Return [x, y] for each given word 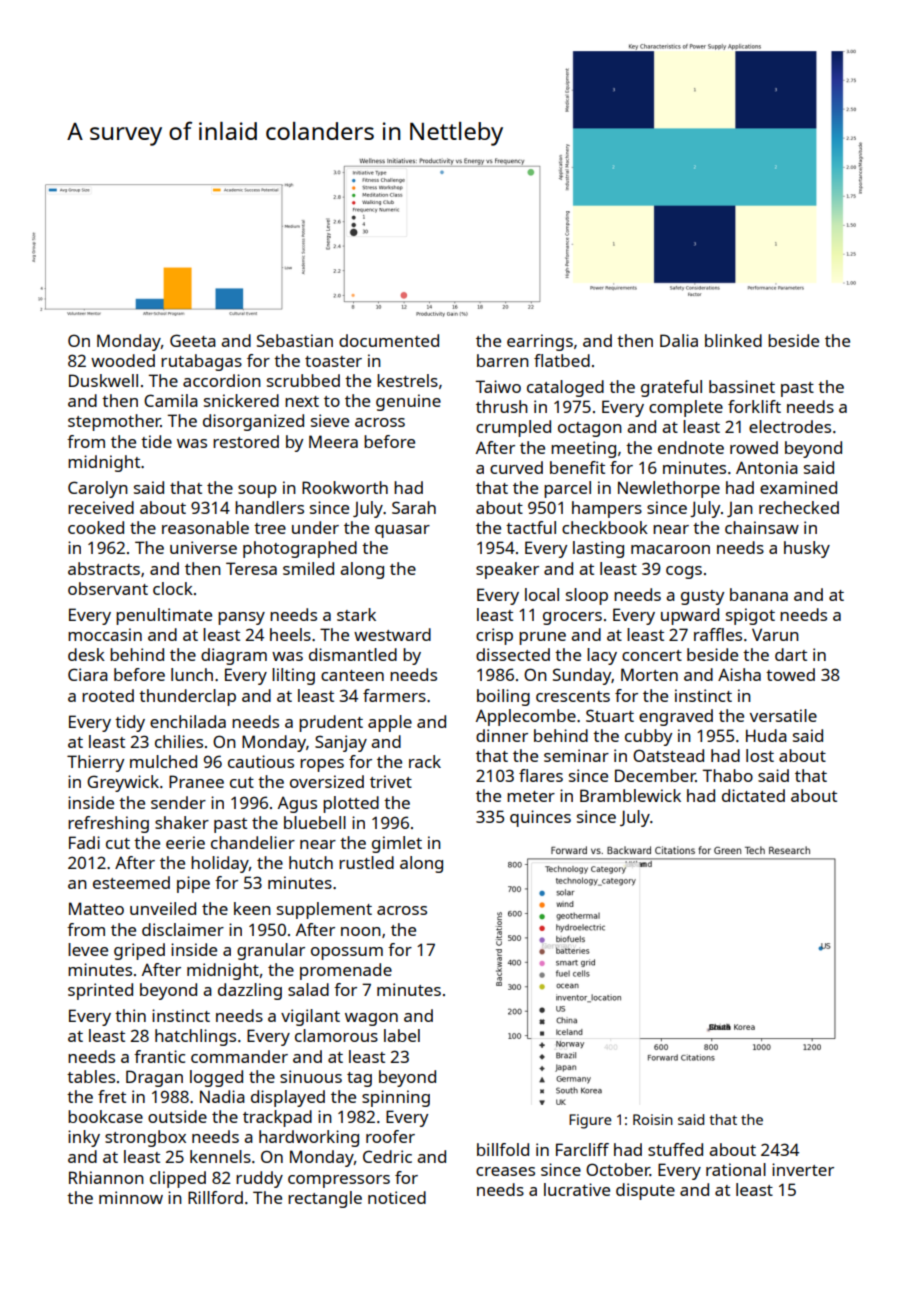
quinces [540, 818]
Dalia [679, 340]
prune [542, 638]
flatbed [562, 360]
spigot [750, 616]
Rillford [215, 1197]
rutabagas [201, 362]
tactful [531, 527]
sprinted [100, 991]
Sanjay [341, 743]
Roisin [653, 1119]
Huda [766, 735]
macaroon [670, 549]
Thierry [95, 763]
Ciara [88, 674]
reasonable [205, 527]
